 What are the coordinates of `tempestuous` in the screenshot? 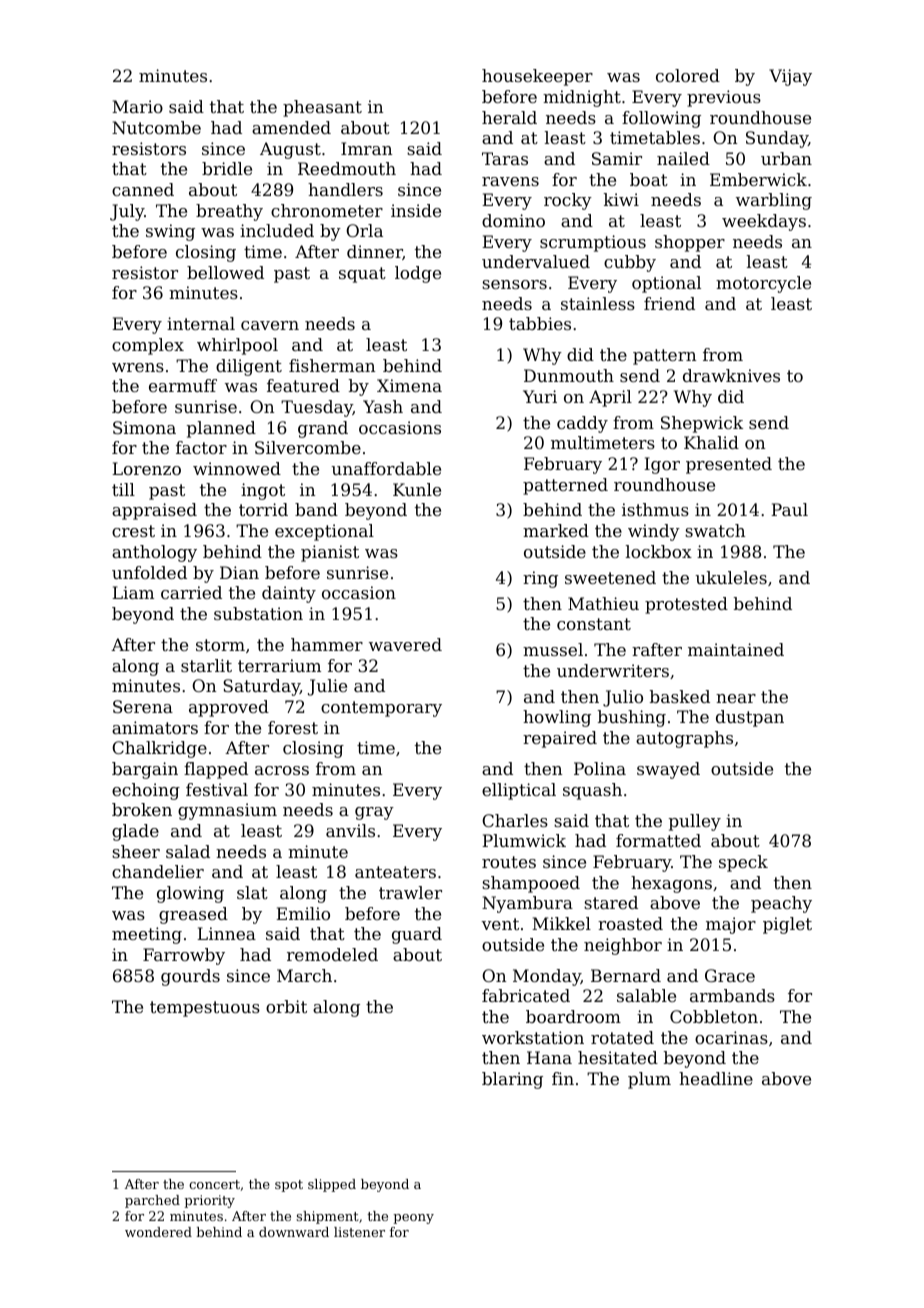 It's located at (205, 1009).
